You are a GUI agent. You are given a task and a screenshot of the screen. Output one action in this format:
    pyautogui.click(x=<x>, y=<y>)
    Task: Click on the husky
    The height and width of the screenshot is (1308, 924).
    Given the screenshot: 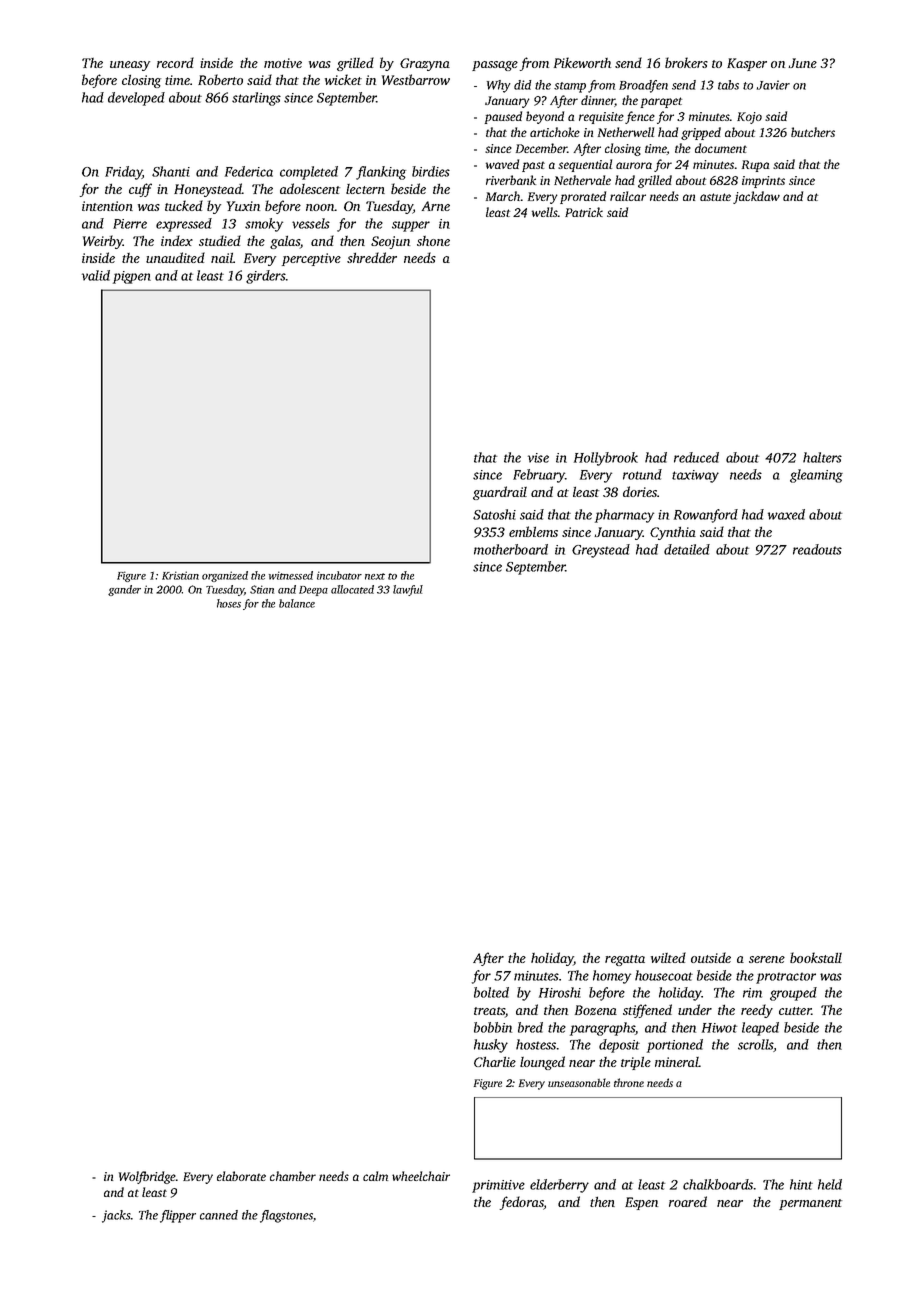 What is the action you would take?
    pyautogui.click(x=491, y=1046)
